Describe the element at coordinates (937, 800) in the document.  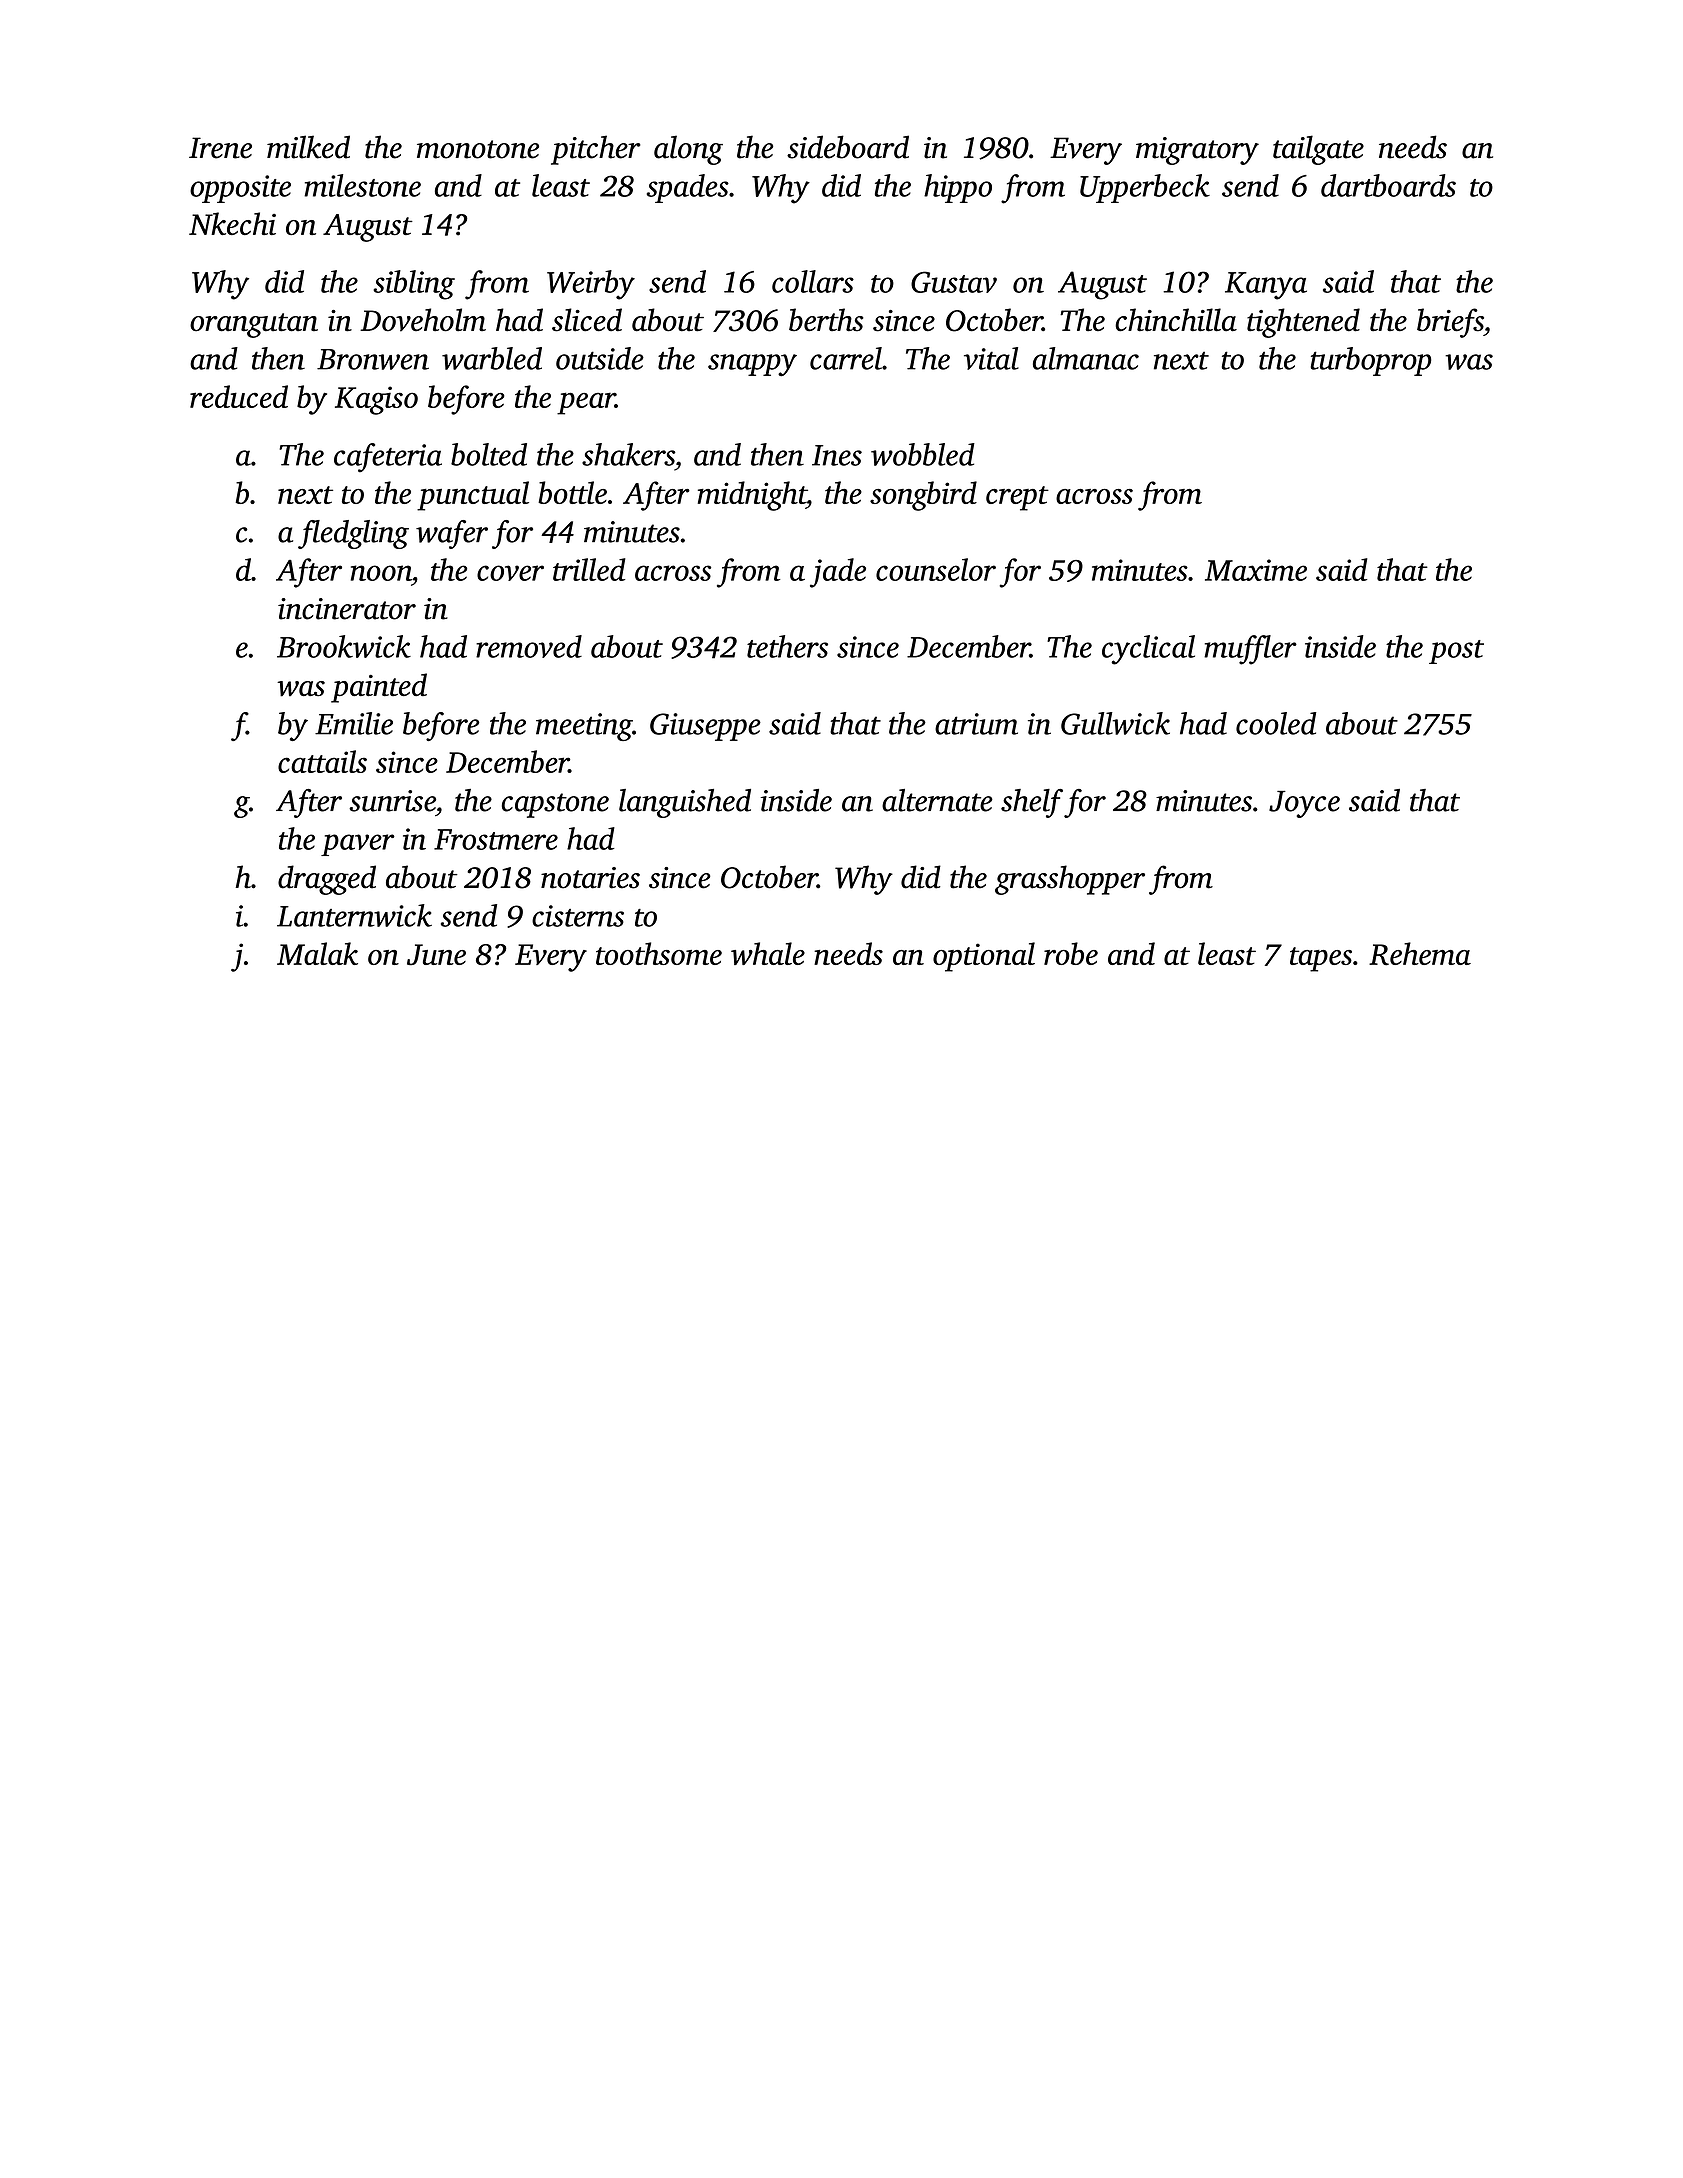
I see `alternate` at that location.
